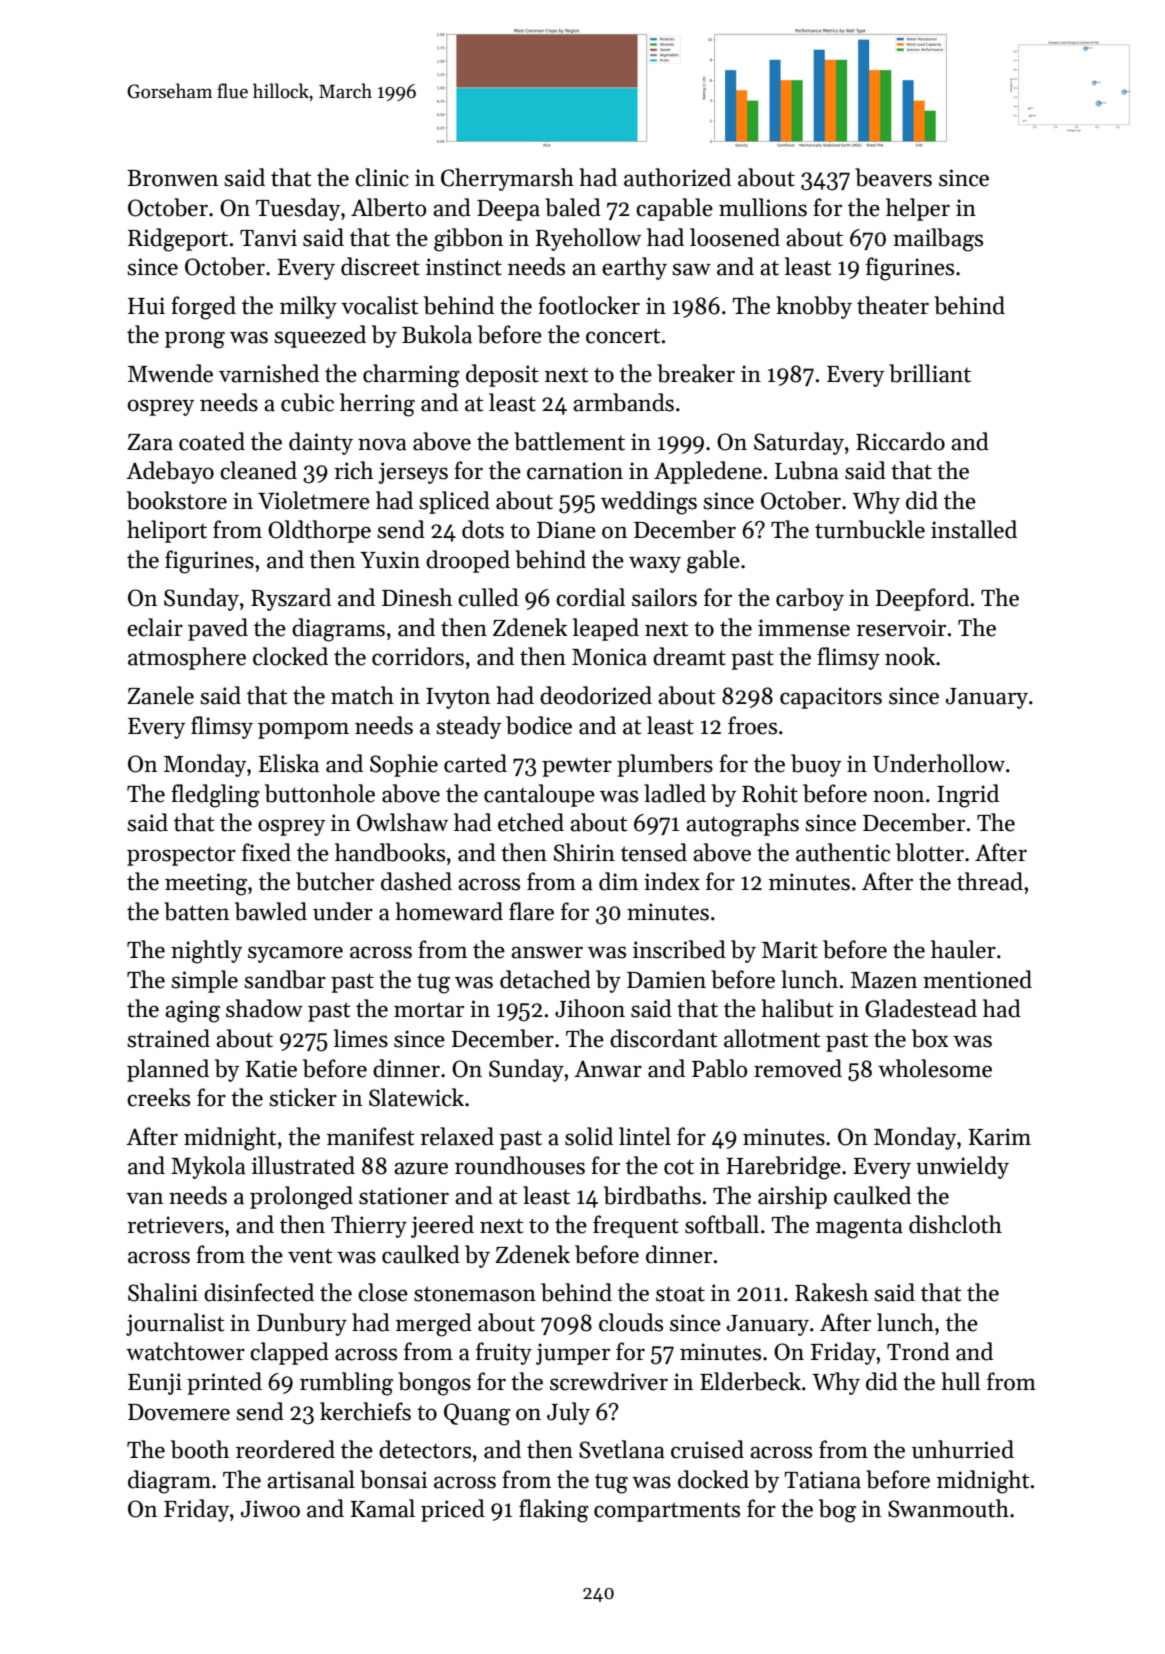 The height and width of the image is (1654, 1165). I want to click on brilliant, so click(930, 373).
